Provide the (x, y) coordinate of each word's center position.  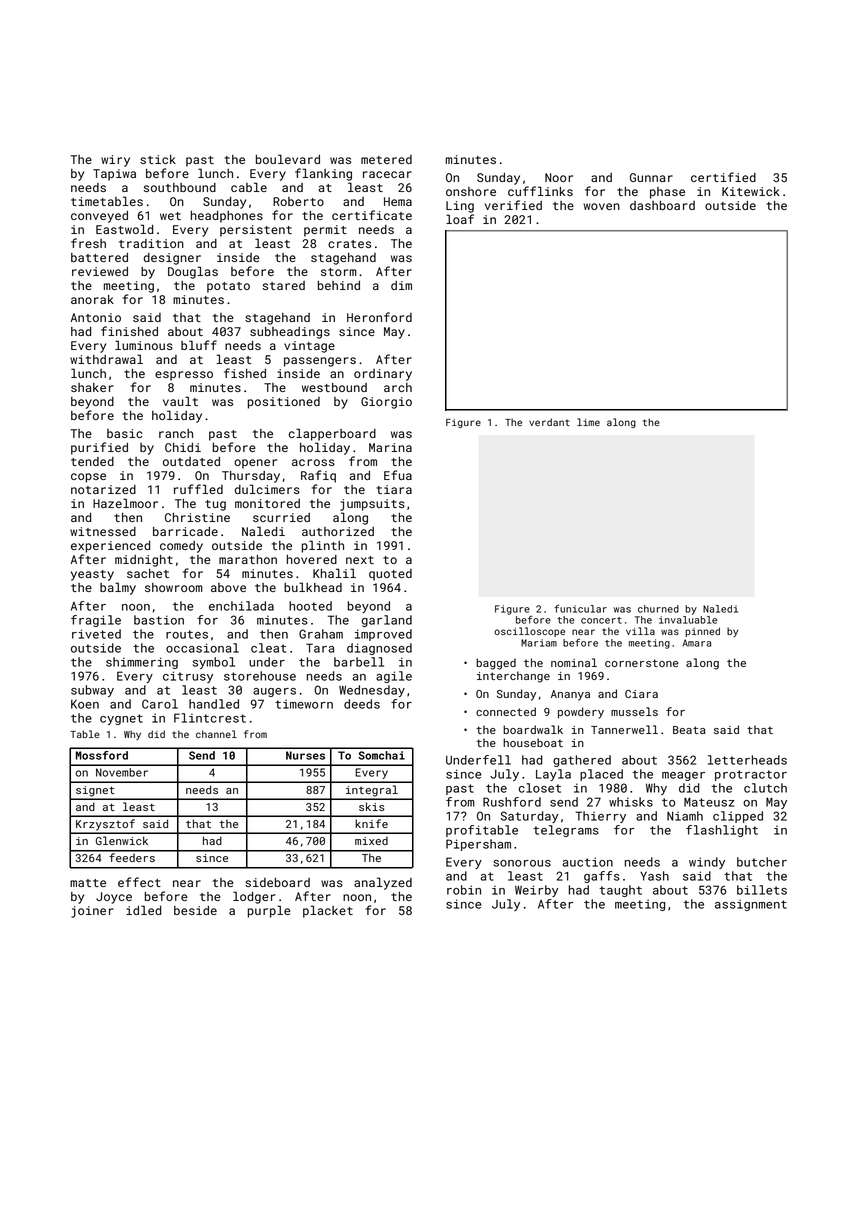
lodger (254, 897)
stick (158, 159)
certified (723, 177)
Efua (398, 475)
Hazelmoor (125, 503)
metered (386, 159)
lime (588, 422)
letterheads (747, 760)
